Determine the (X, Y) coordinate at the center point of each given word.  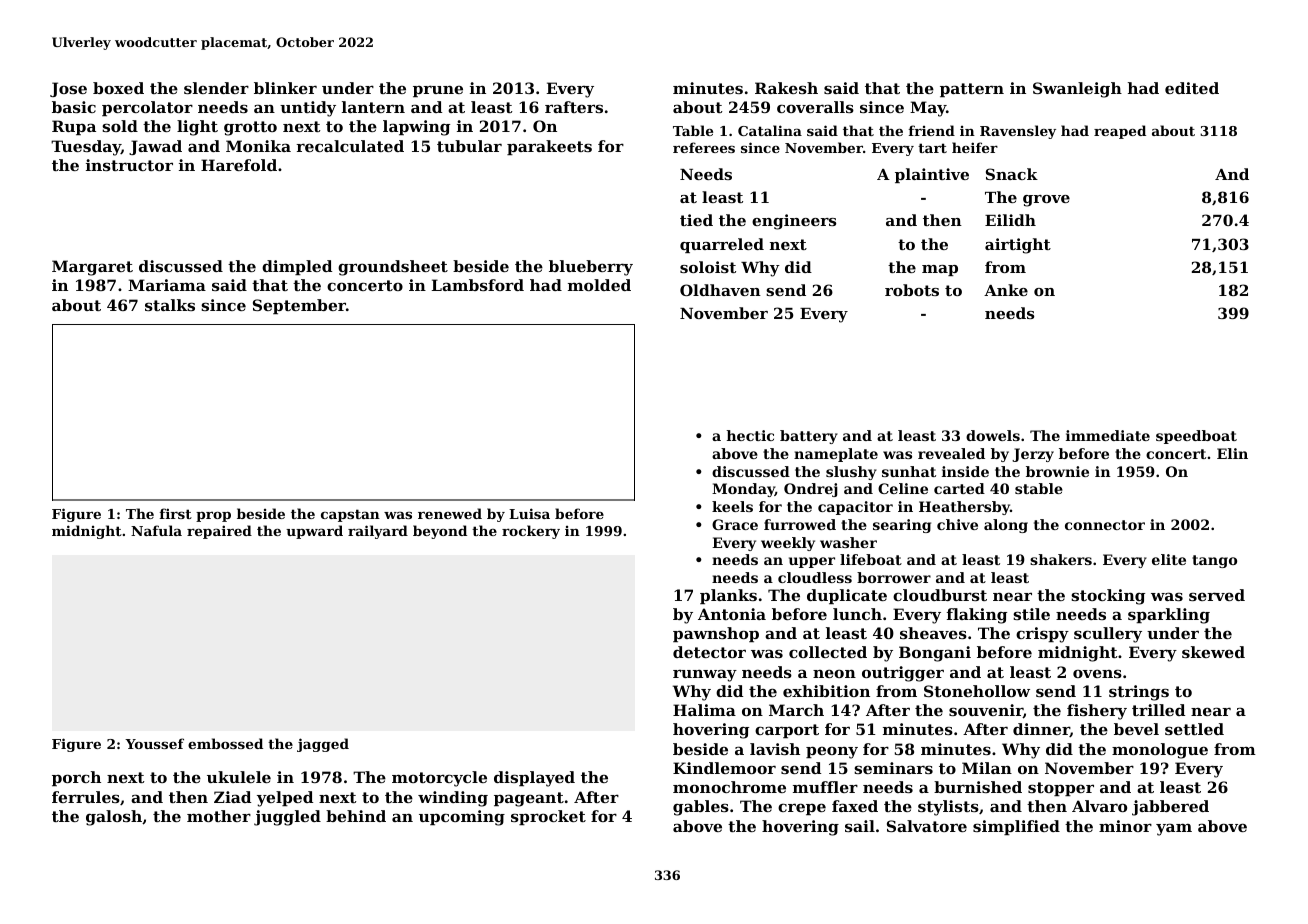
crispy (1042, 635)
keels (732, 506)
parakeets (549, 147)
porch (76, 778)
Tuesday (86, 148)
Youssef (154, 743)
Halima (704, 710)
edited (1192, 88)
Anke (1006, 290)
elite (1169, 559)
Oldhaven (720, 290)
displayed (534, 779)
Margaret (92, 268)
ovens (1097, 673)
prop (213, 517)
